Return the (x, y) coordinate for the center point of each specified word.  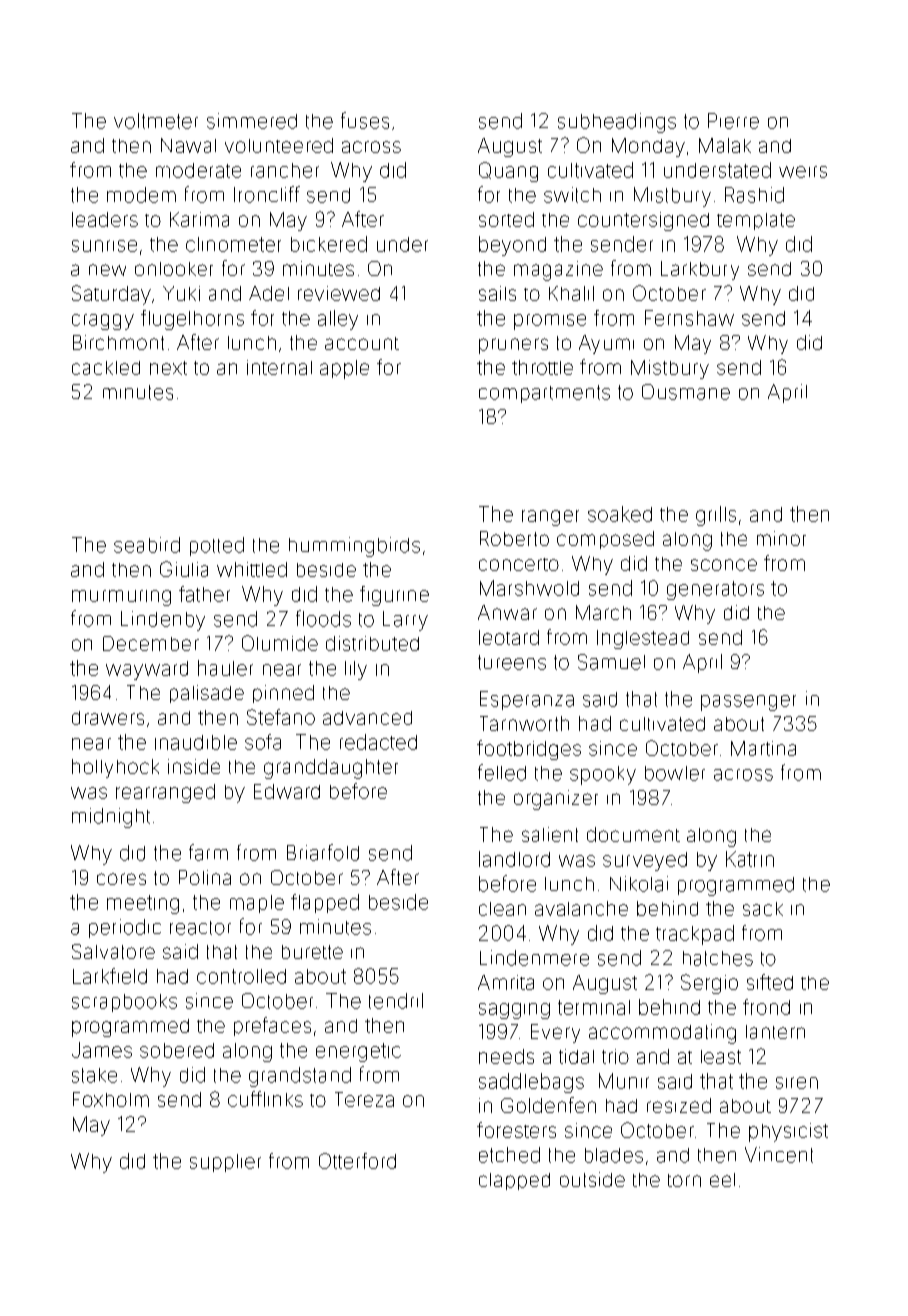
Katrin (750, 859)
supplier (225, 1163)
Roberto (514, 538)
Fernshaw (689, 318)
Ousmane (686, 392)
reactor (200, 928)
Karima (199, 219)
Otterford (357, 1161)
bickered (329, 244)
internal (279, 367)
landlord (514, 859)
